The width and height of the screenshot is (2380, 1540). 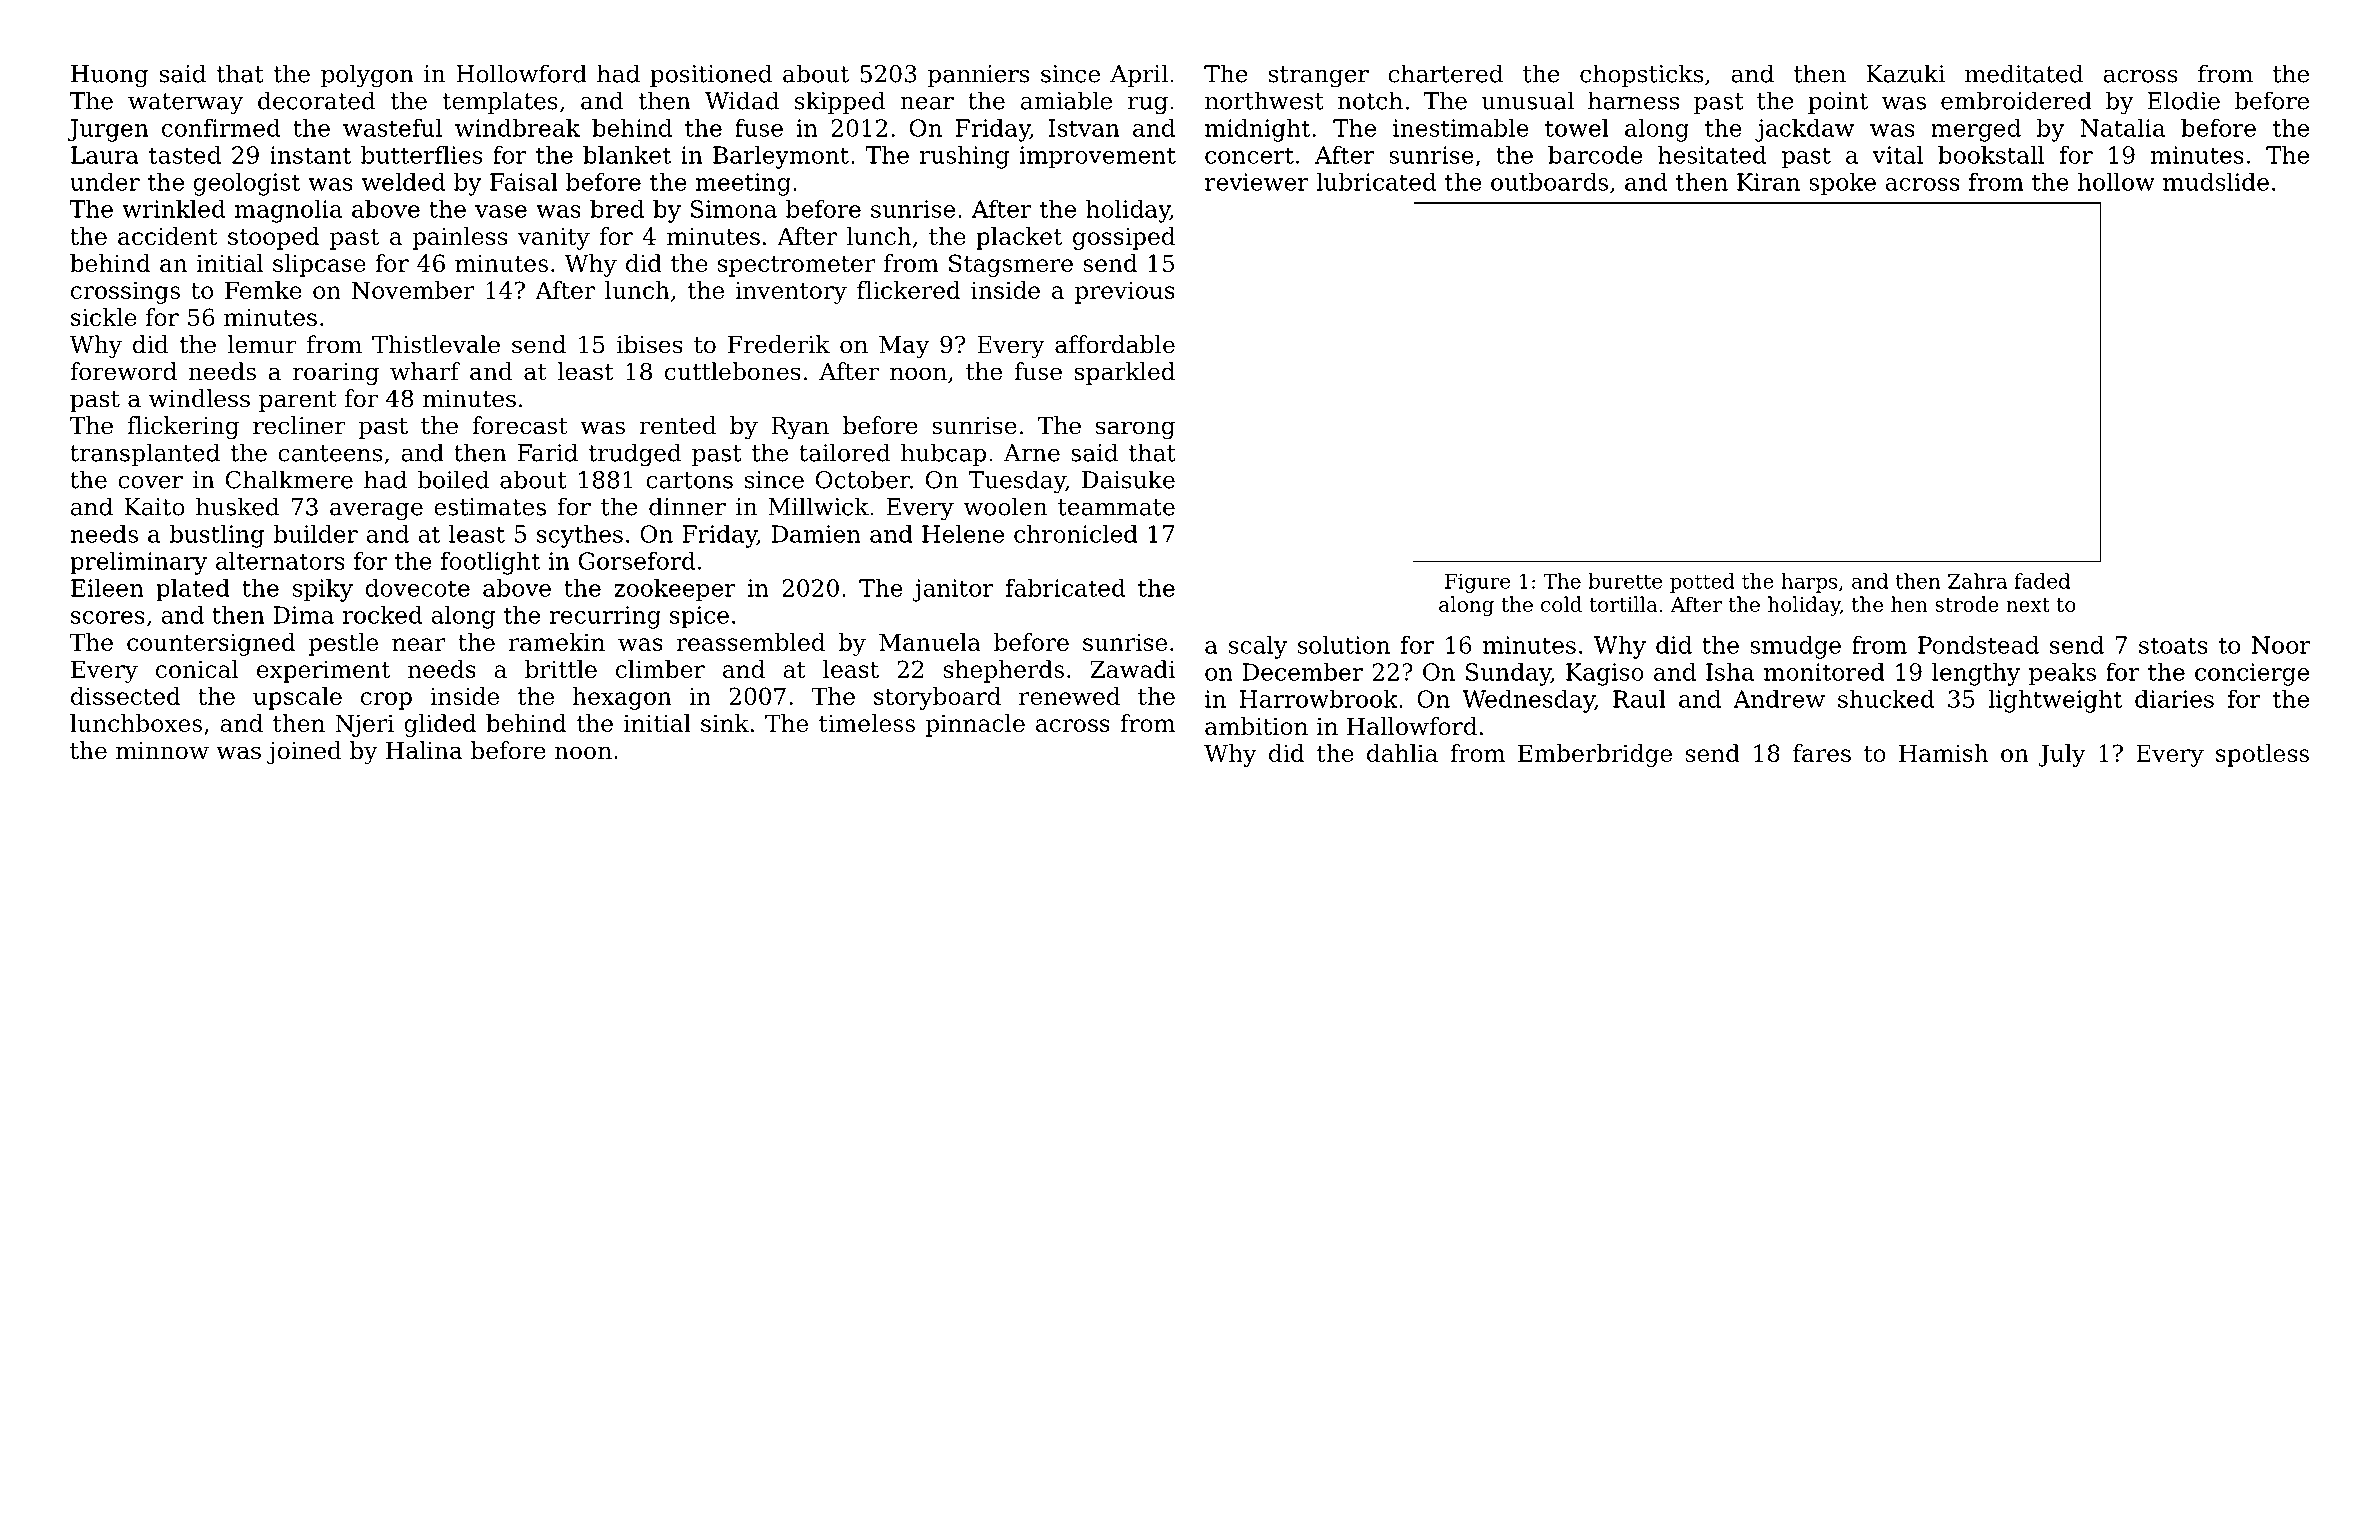 What do you see at coordinates (145, 454) in the screenshot?
I see `transplanted` at bounding box center [145, 454].
